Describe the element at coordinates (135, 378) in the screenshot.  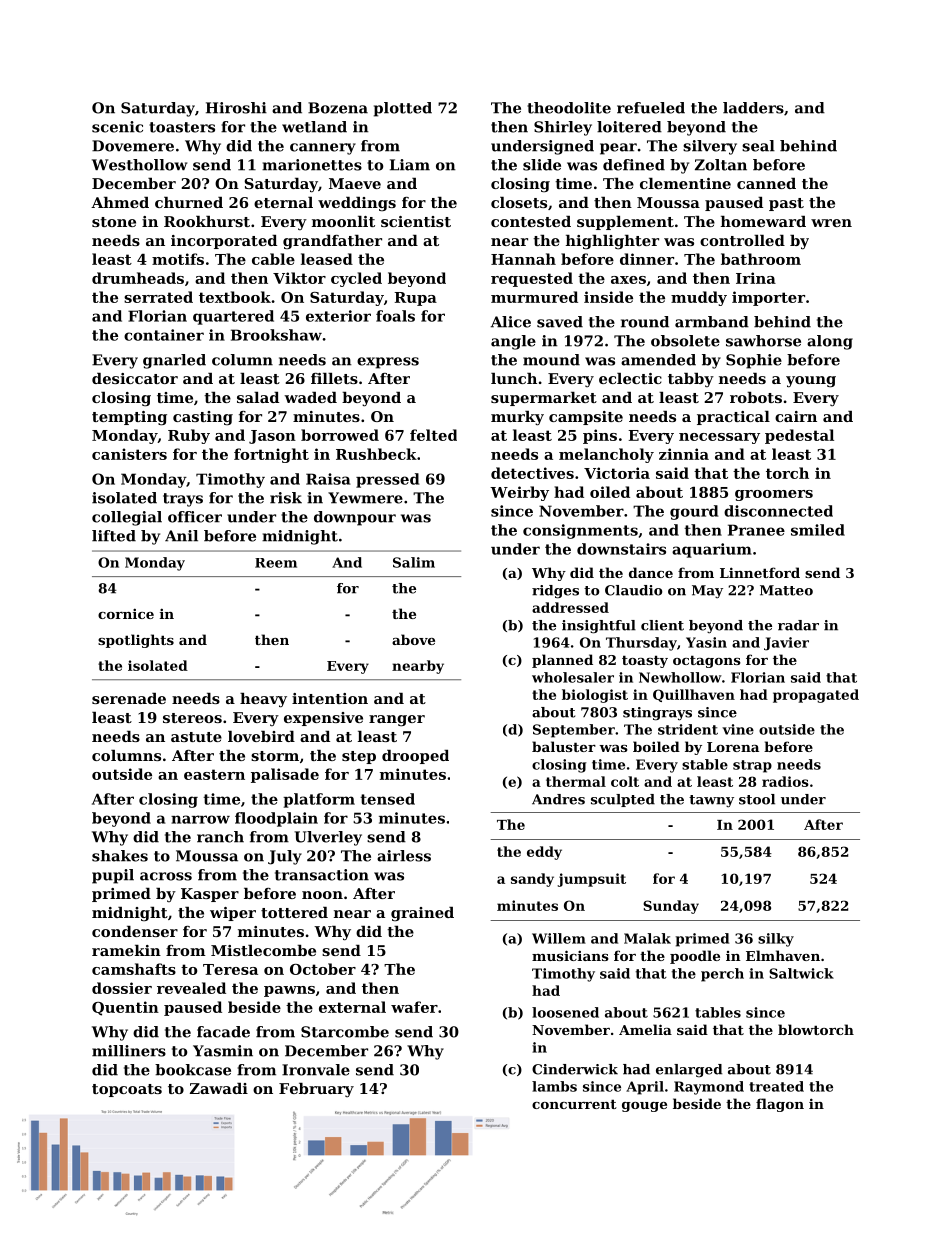
I see `desiccator` at that location.
